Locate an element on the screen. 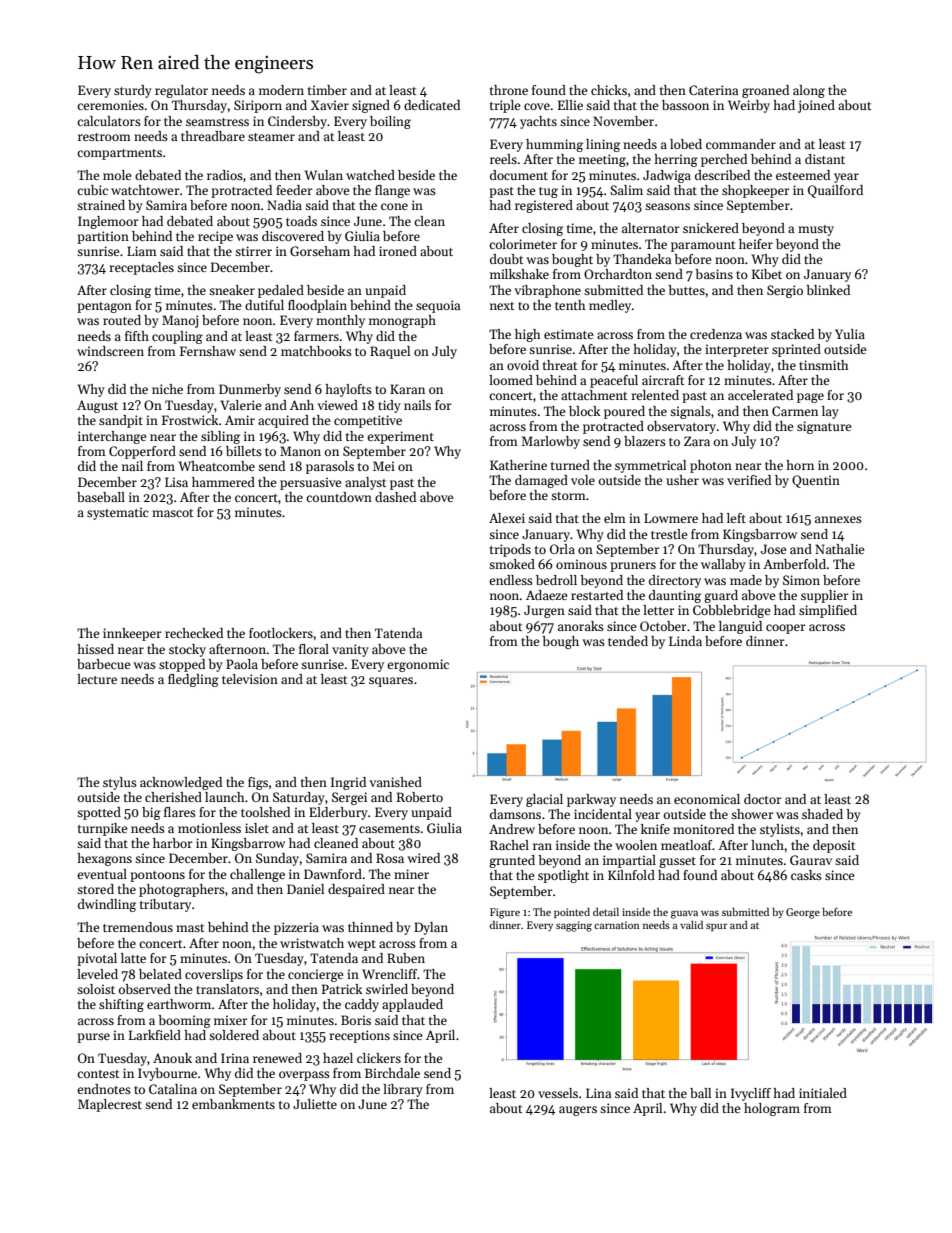  Maplecrest is located at coordinates (110, 1105).
